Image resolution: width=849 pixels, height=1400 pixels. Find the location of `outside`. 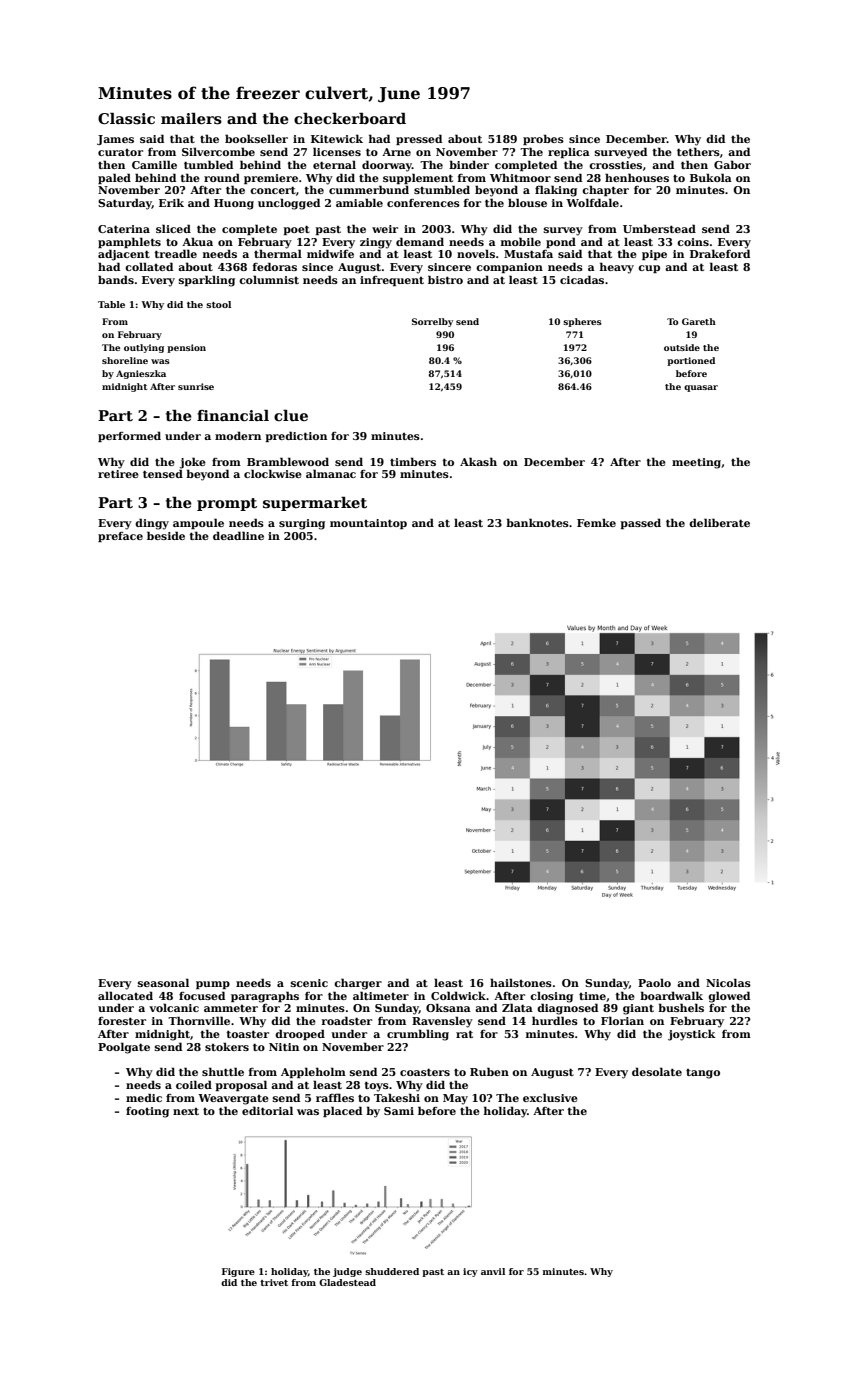

outside is located at coordinates (682, 347).
